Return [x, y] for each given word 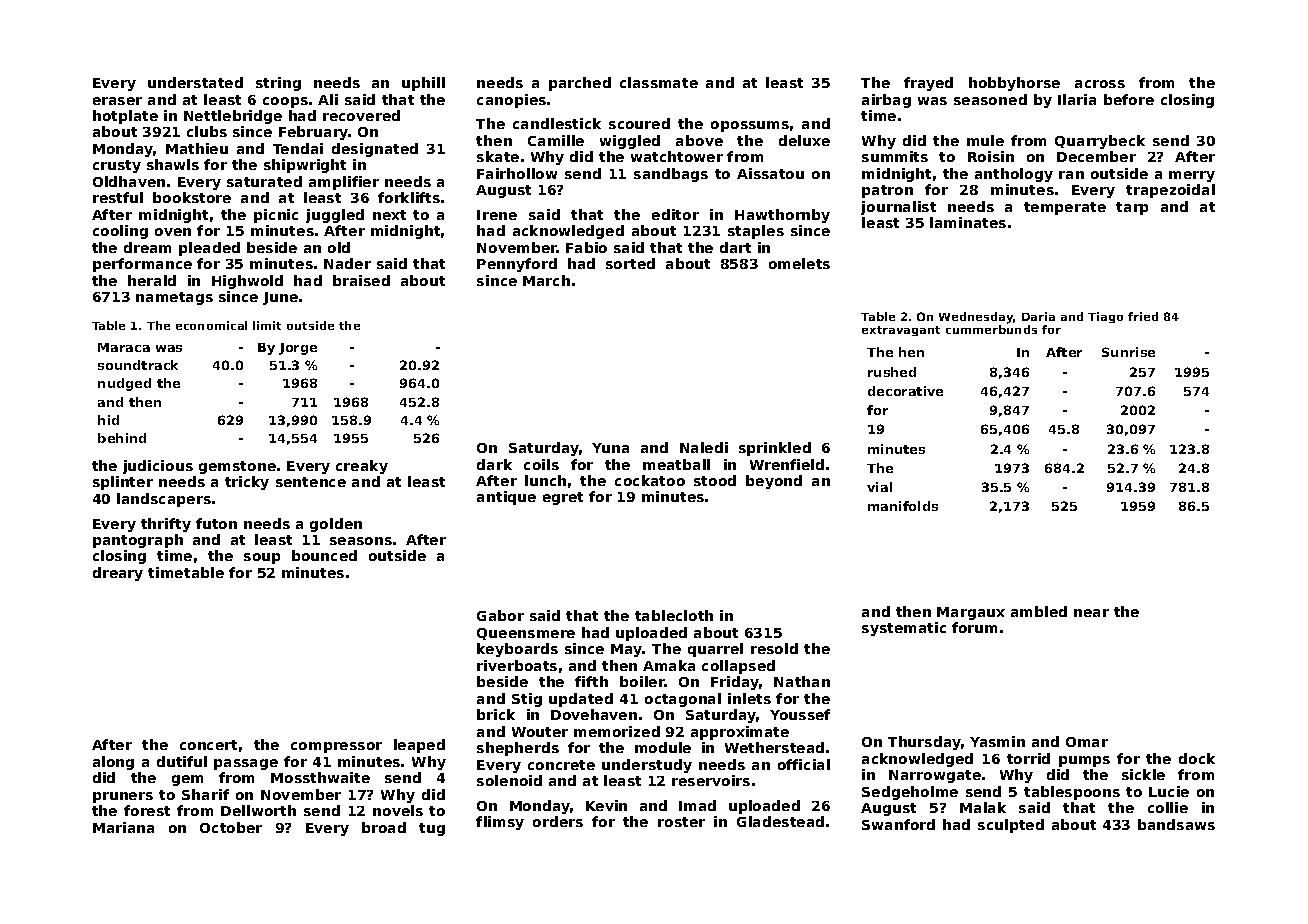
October [231, 827]
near [1091, 613]
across [1100, 84]
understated [195, 82]
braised [361, 280]
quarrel [715, 650]
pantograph [138, 541]
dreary [118, 574]
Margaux [971, 613]
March [546, 280]
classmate [659, 82]
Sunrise [1128, 352]
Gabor [500, 615]
